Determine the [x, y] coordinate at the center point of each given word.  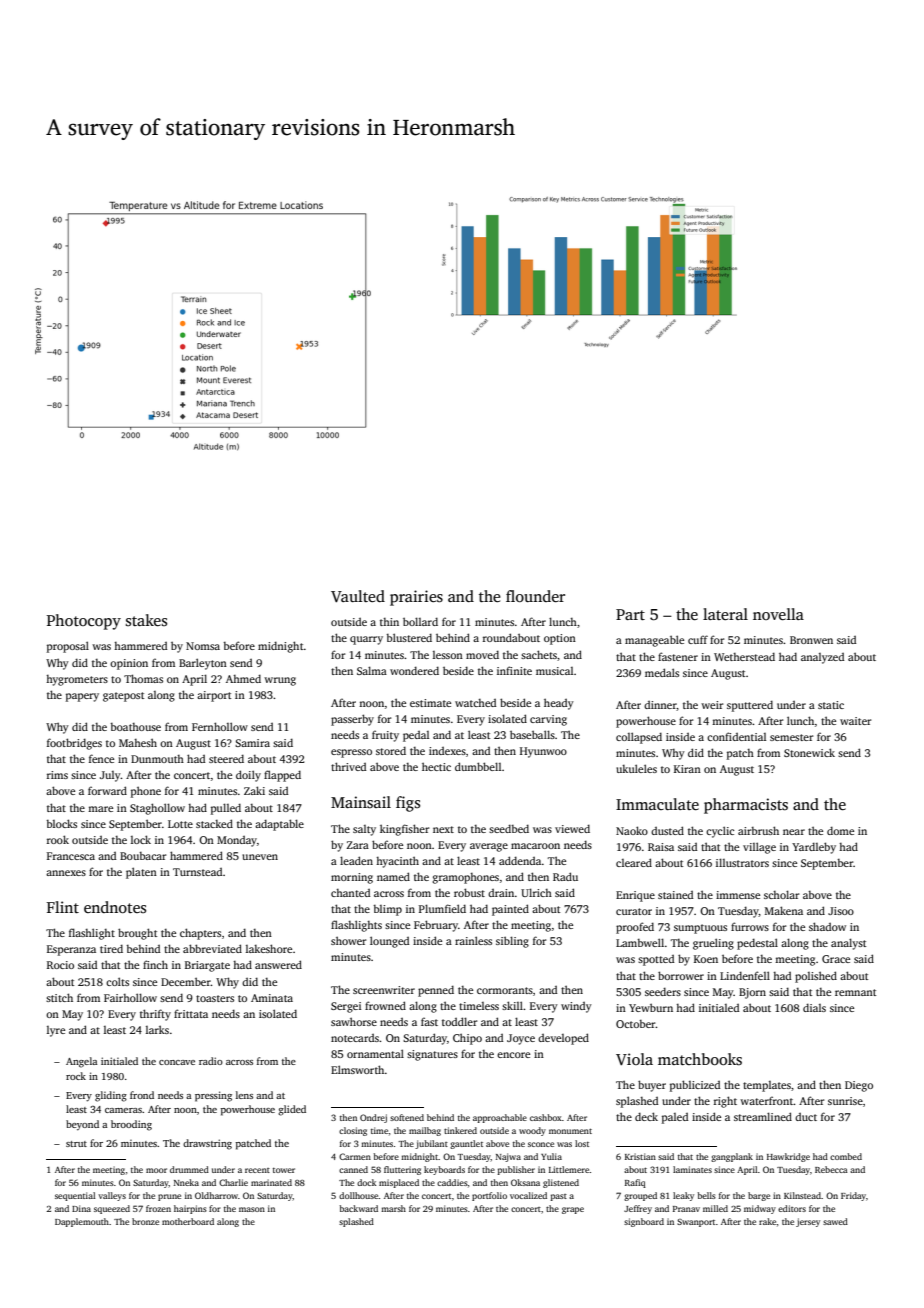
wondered [414, 670]
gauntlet [466, 1144]
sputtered [750, 706]
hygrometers [77, 680]
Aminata [272, 998]
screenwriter [384, 990]
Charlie [233, 1182]
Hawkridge [788, 1157]
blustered [409, 637]
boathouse [135, 727]
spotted [656, 960]
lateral [725, 614]
